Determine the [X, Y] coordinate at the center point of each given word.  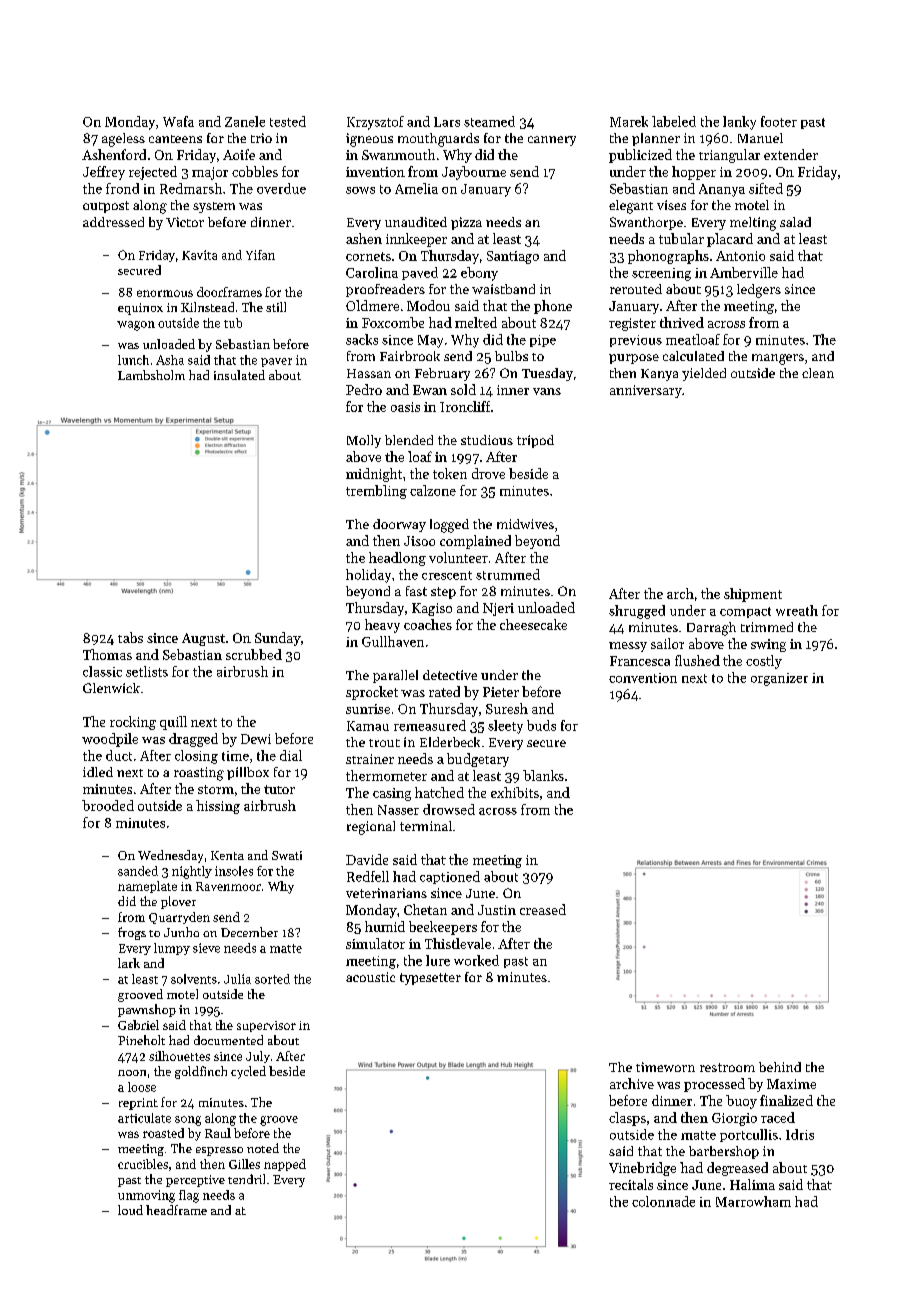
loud [130, 1210]
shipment [753, 595]
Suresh [507, 708]
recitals [631, 1184]
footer [779, 121]
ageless [123, 140]
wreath [797, 610]
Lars [447, 122]
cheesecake [533, 624]
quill [173, 723]
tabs [130, 637]
